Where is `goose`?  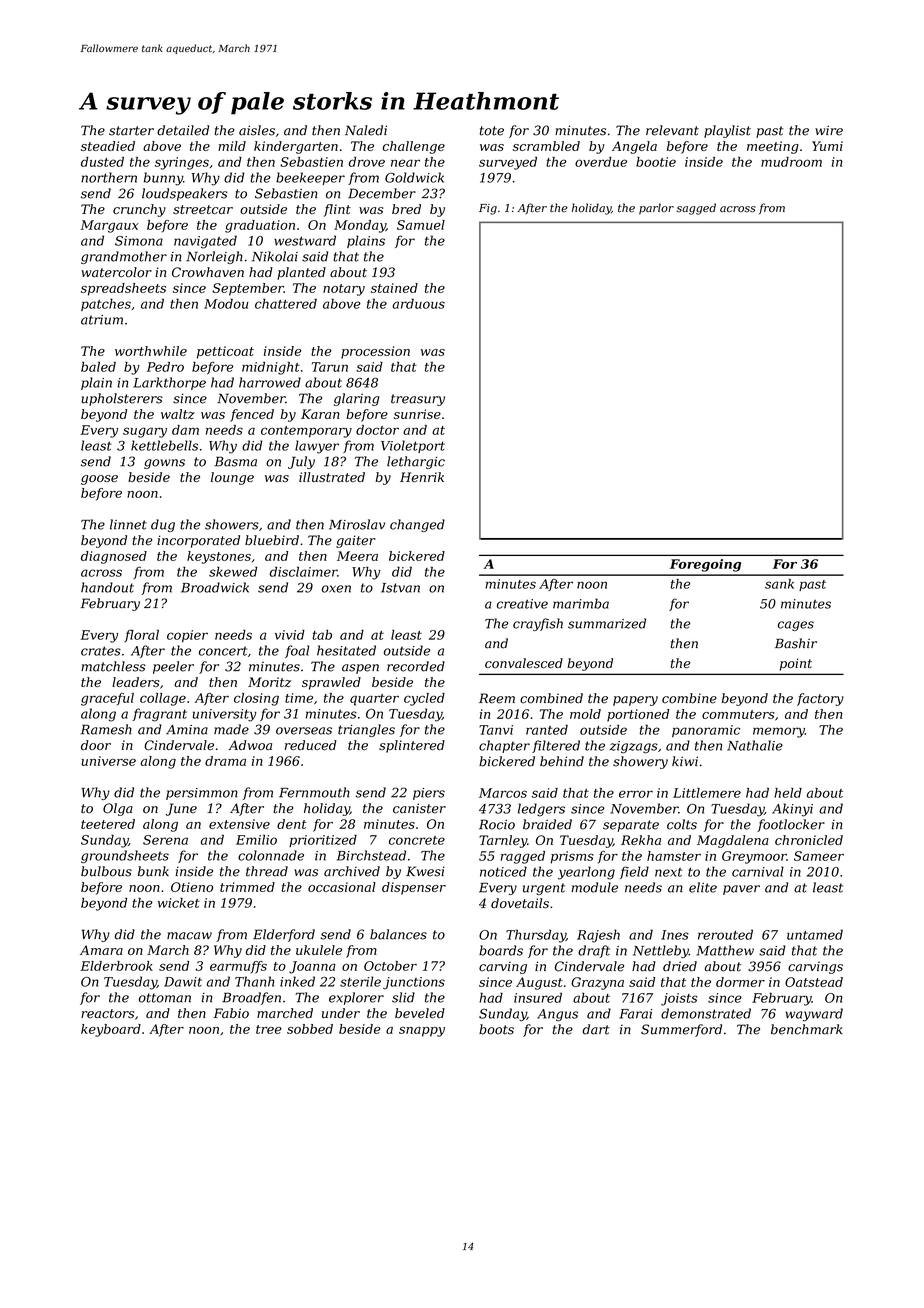
goose is located at coordinates (99, 480).
